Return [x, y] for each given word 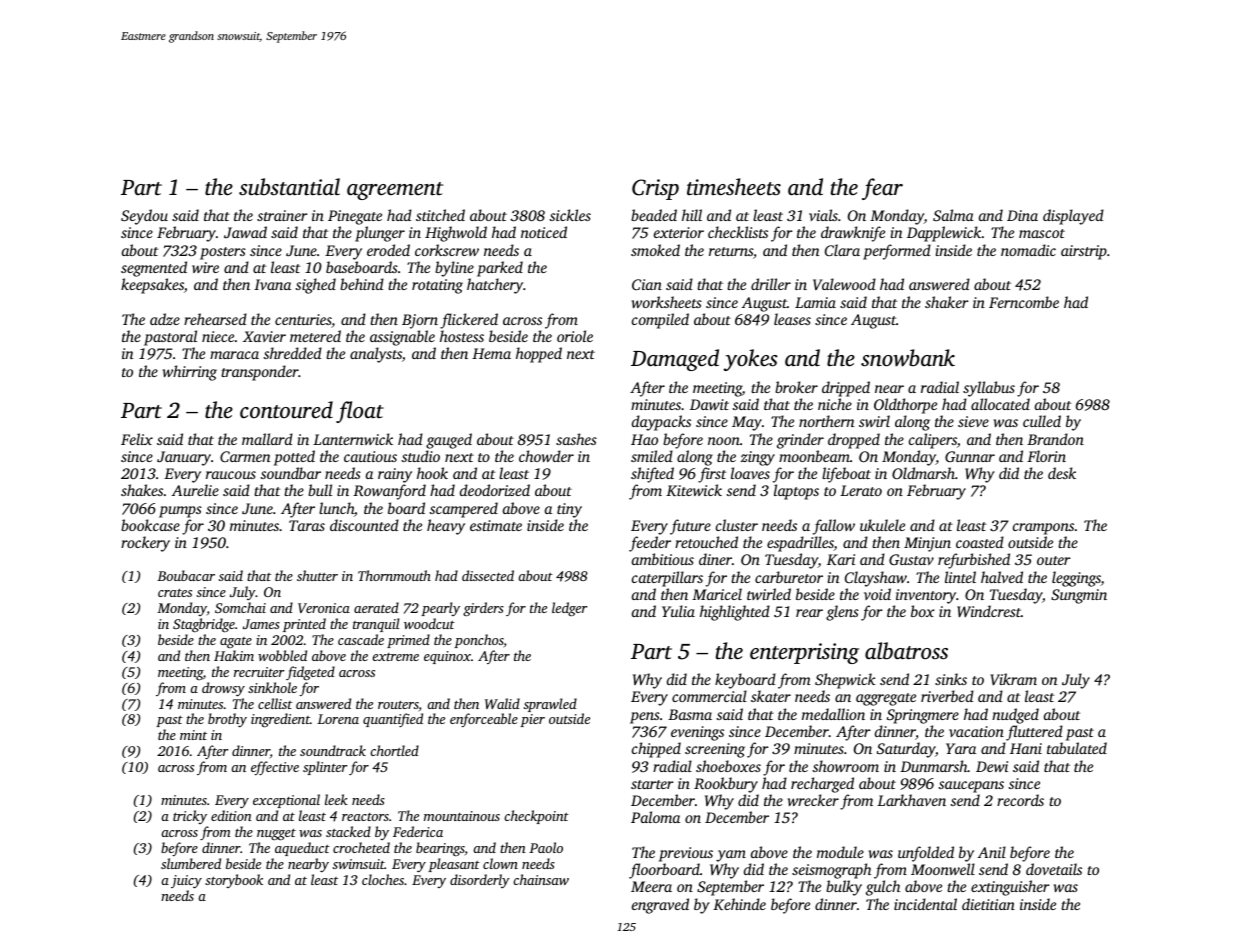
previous [686, 854]
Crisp [655, 189]
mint [193, 735]
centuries [303, 321]
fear [882, 189]
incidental [925, 904]
